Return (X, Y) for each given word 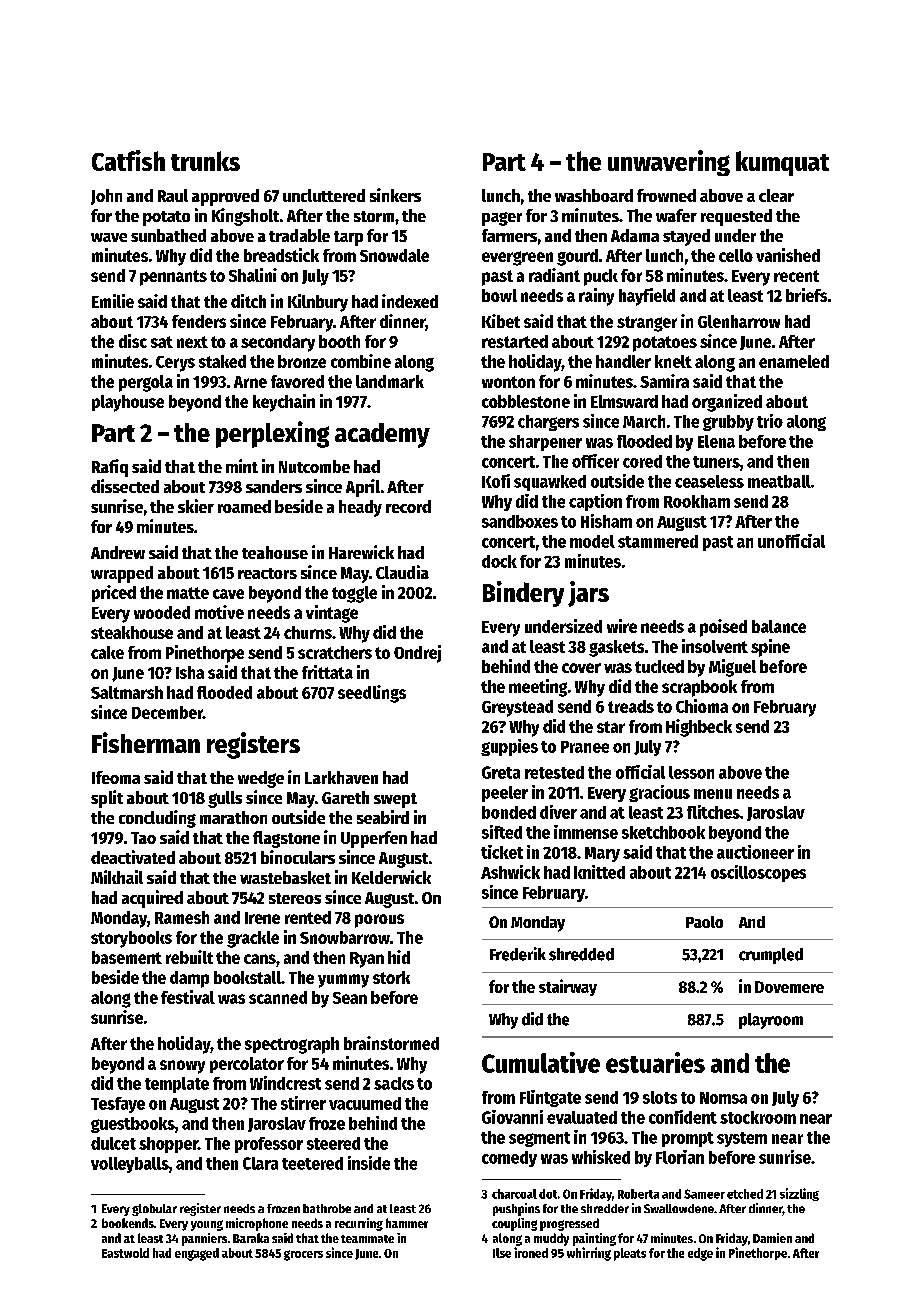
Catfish (128, 160)
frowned (666, 195)
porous (379, 921)
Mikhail (117, 877)
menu (713, 794)
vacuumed (365, 1103)
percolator (247, 1065)
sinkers (395, 195)
